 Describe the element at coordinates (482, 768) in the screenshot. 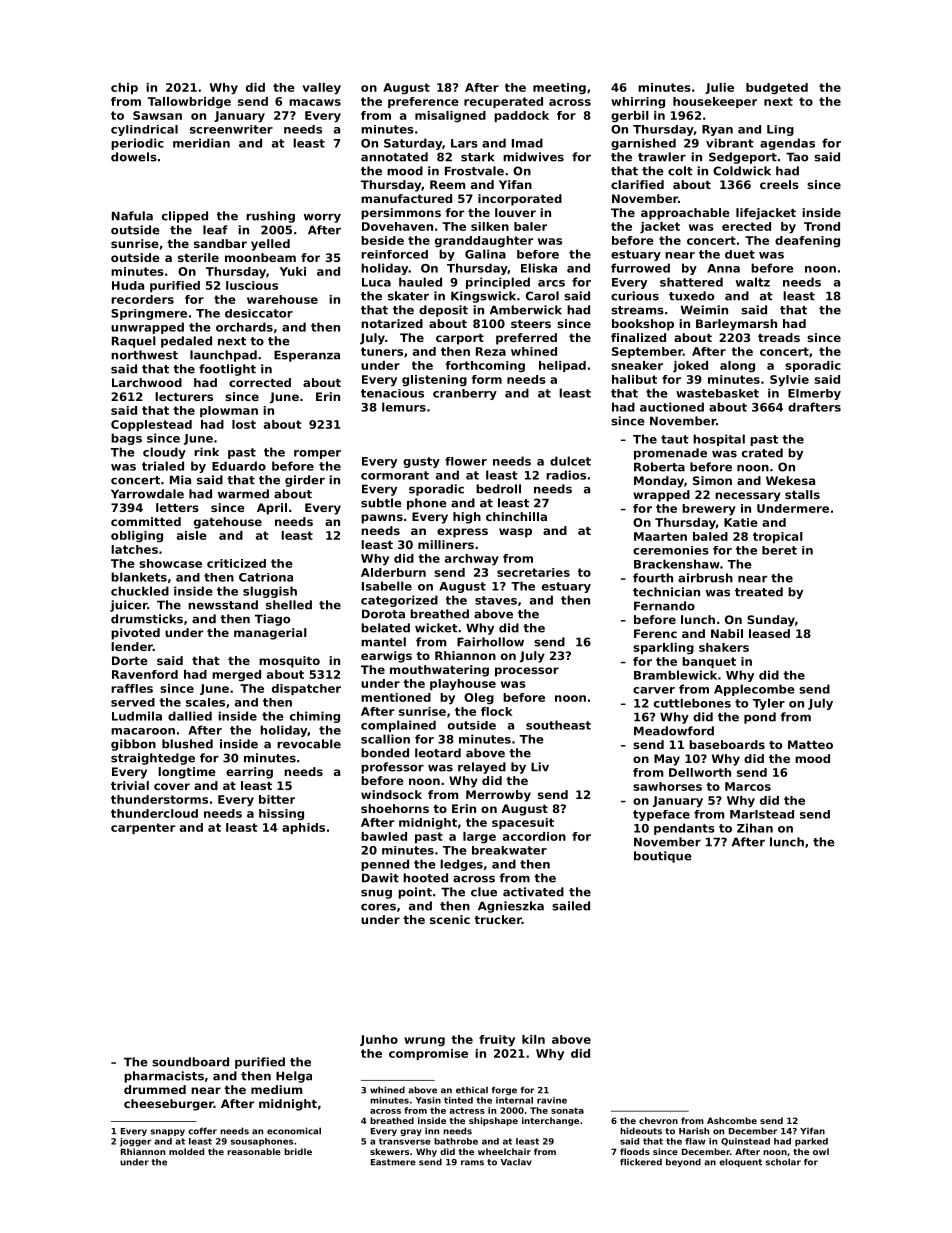

I see `relayed` at that location.
